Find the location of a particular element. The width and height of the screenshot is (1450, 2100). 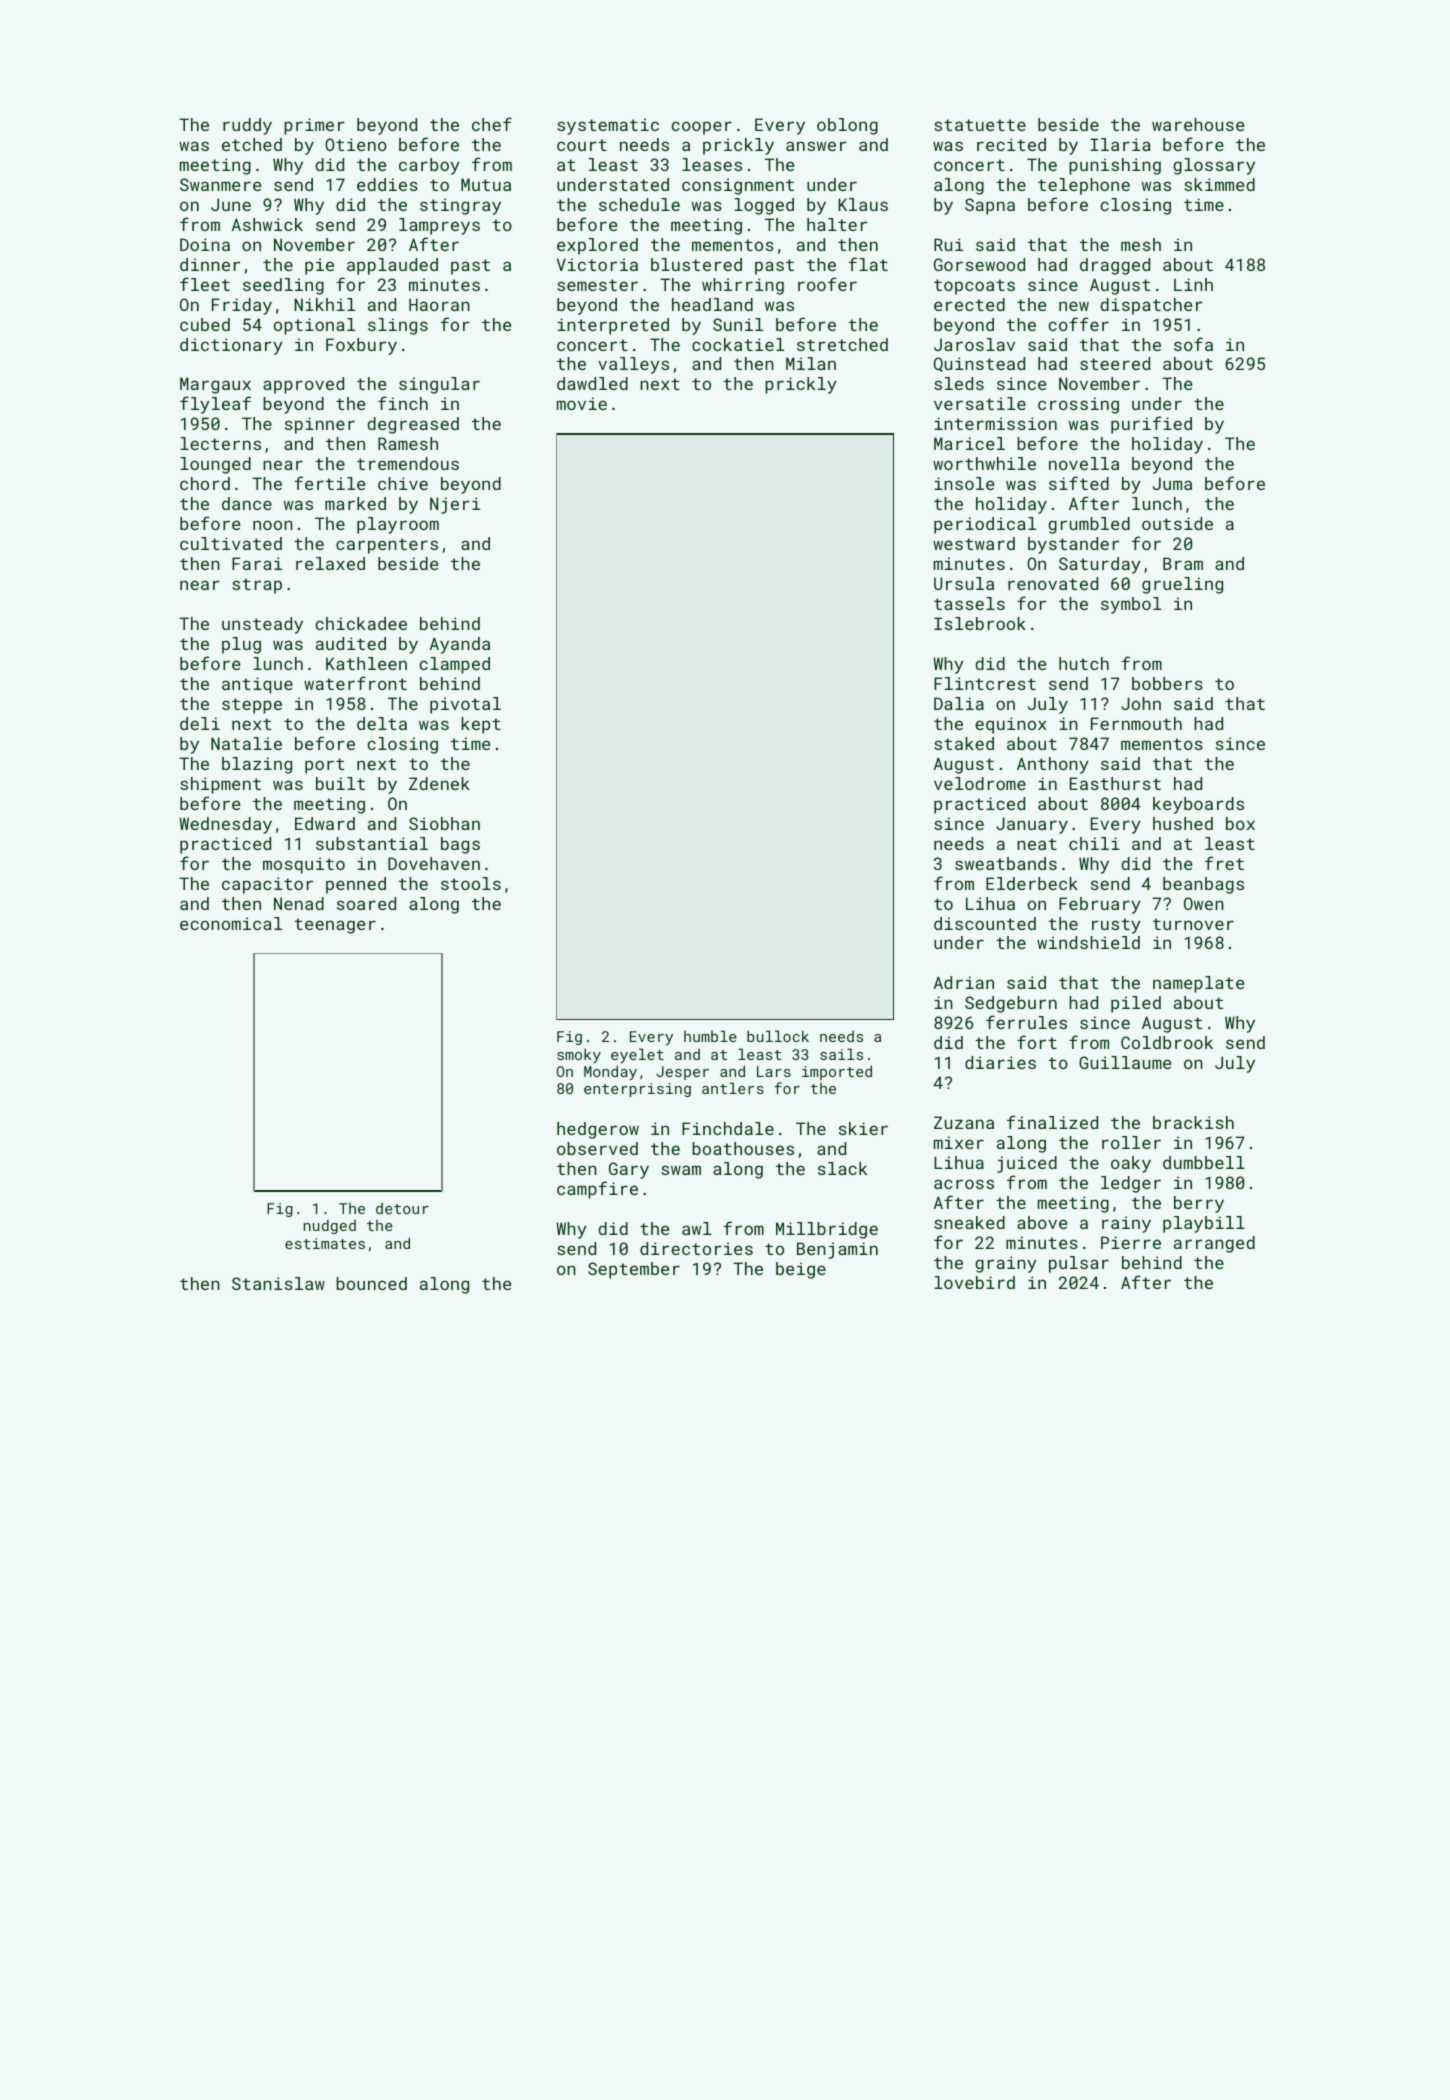

bounced is located at coordinates (371, 1283).
